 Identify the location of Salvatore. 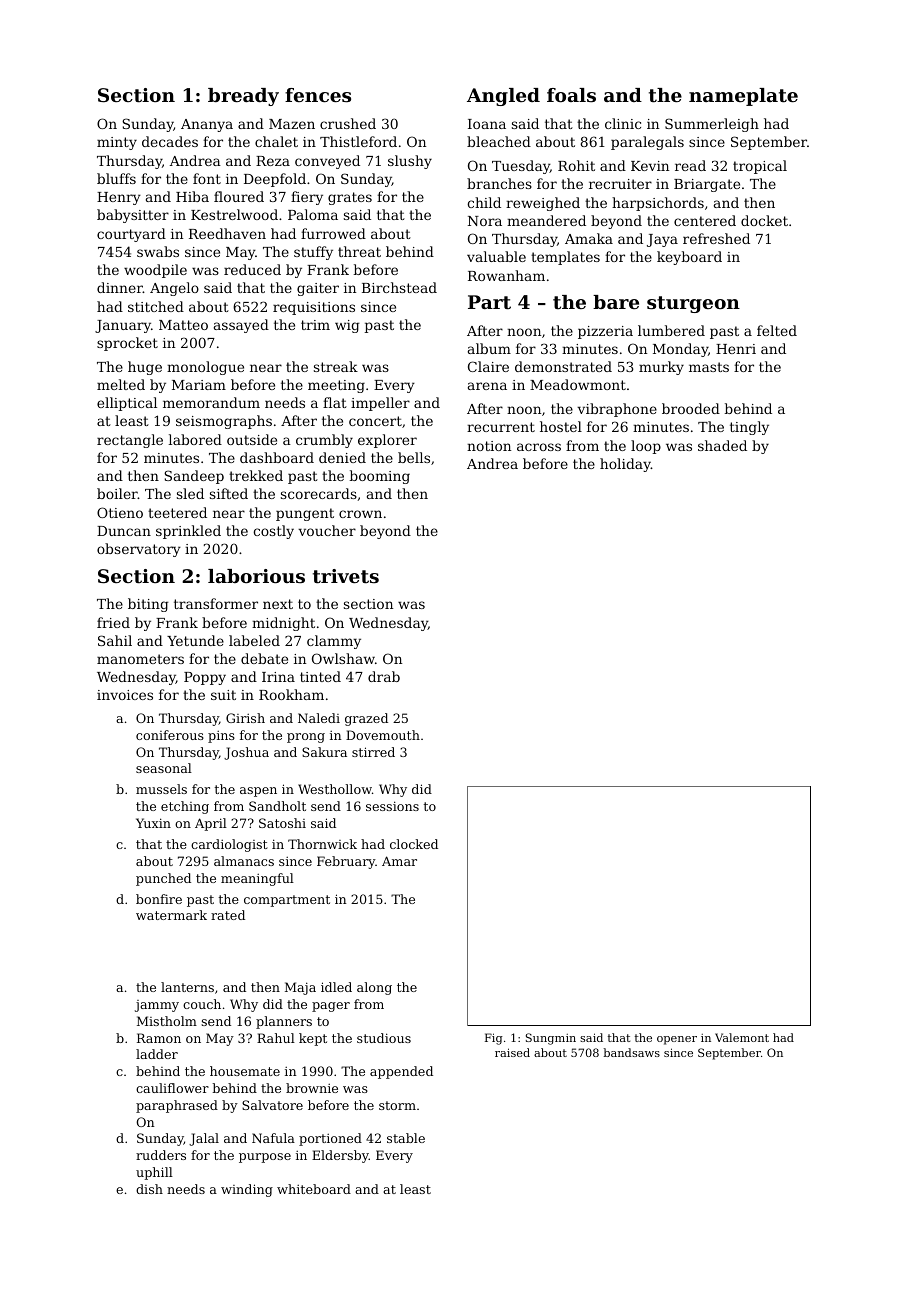
(272, 1105).
